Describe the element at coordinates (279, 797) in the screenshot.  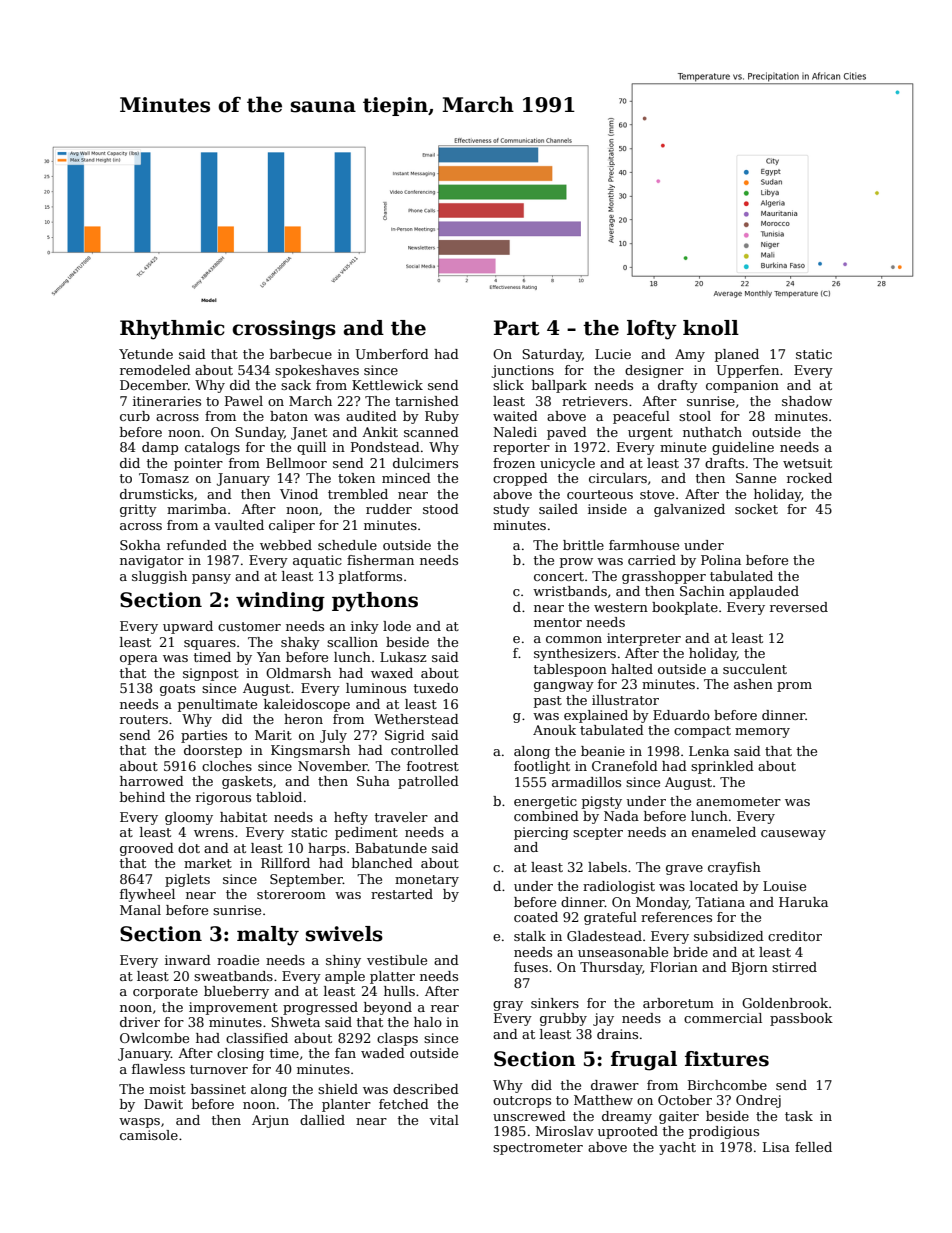
I see `tabloid` at that location.
